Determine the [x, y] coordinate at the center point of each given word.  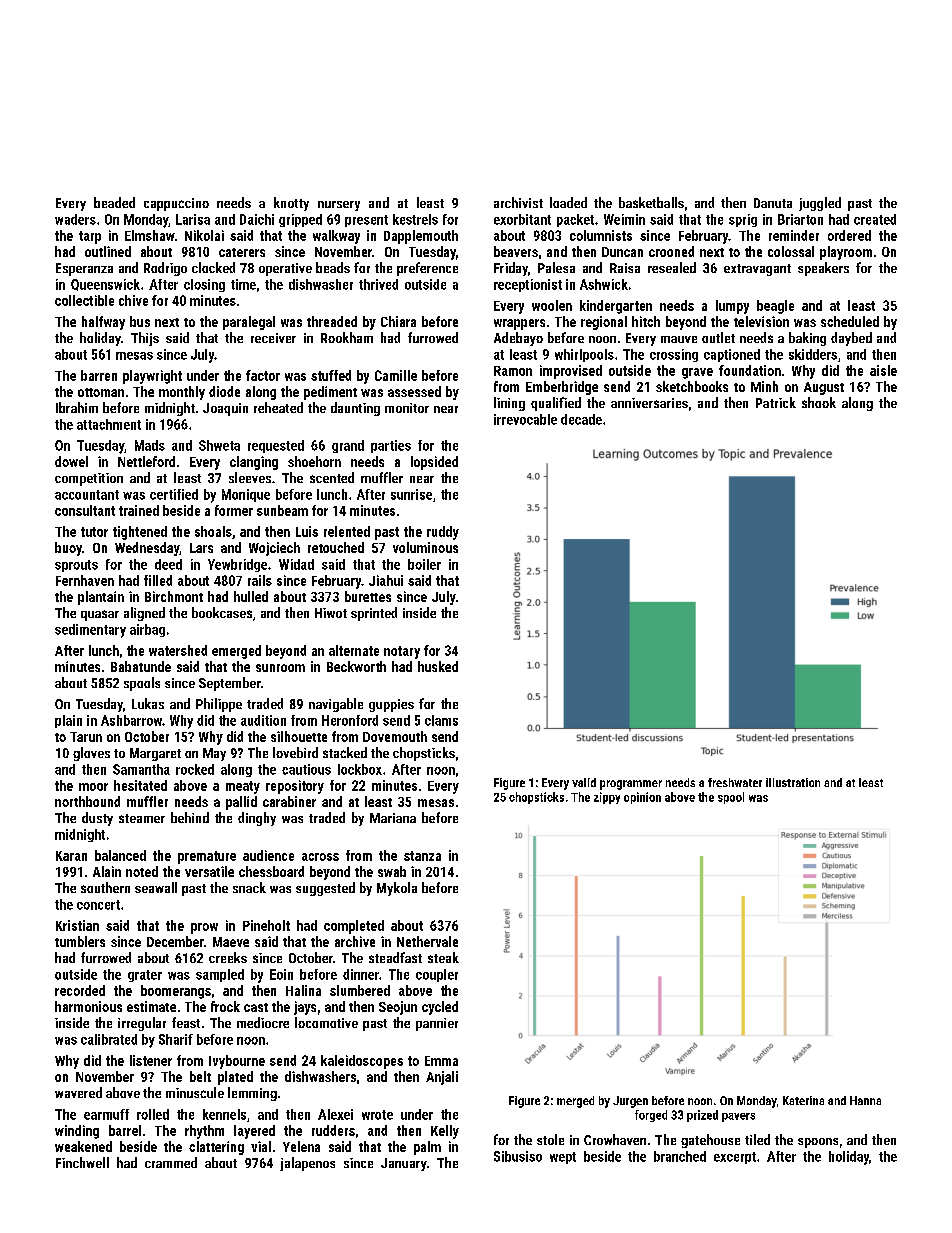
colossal [791, 251]
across [320, 857]
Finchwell [82, 1162]
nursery [339, 206]
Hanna [865, 1100]
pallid [241, 803]
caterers [242, 252]
